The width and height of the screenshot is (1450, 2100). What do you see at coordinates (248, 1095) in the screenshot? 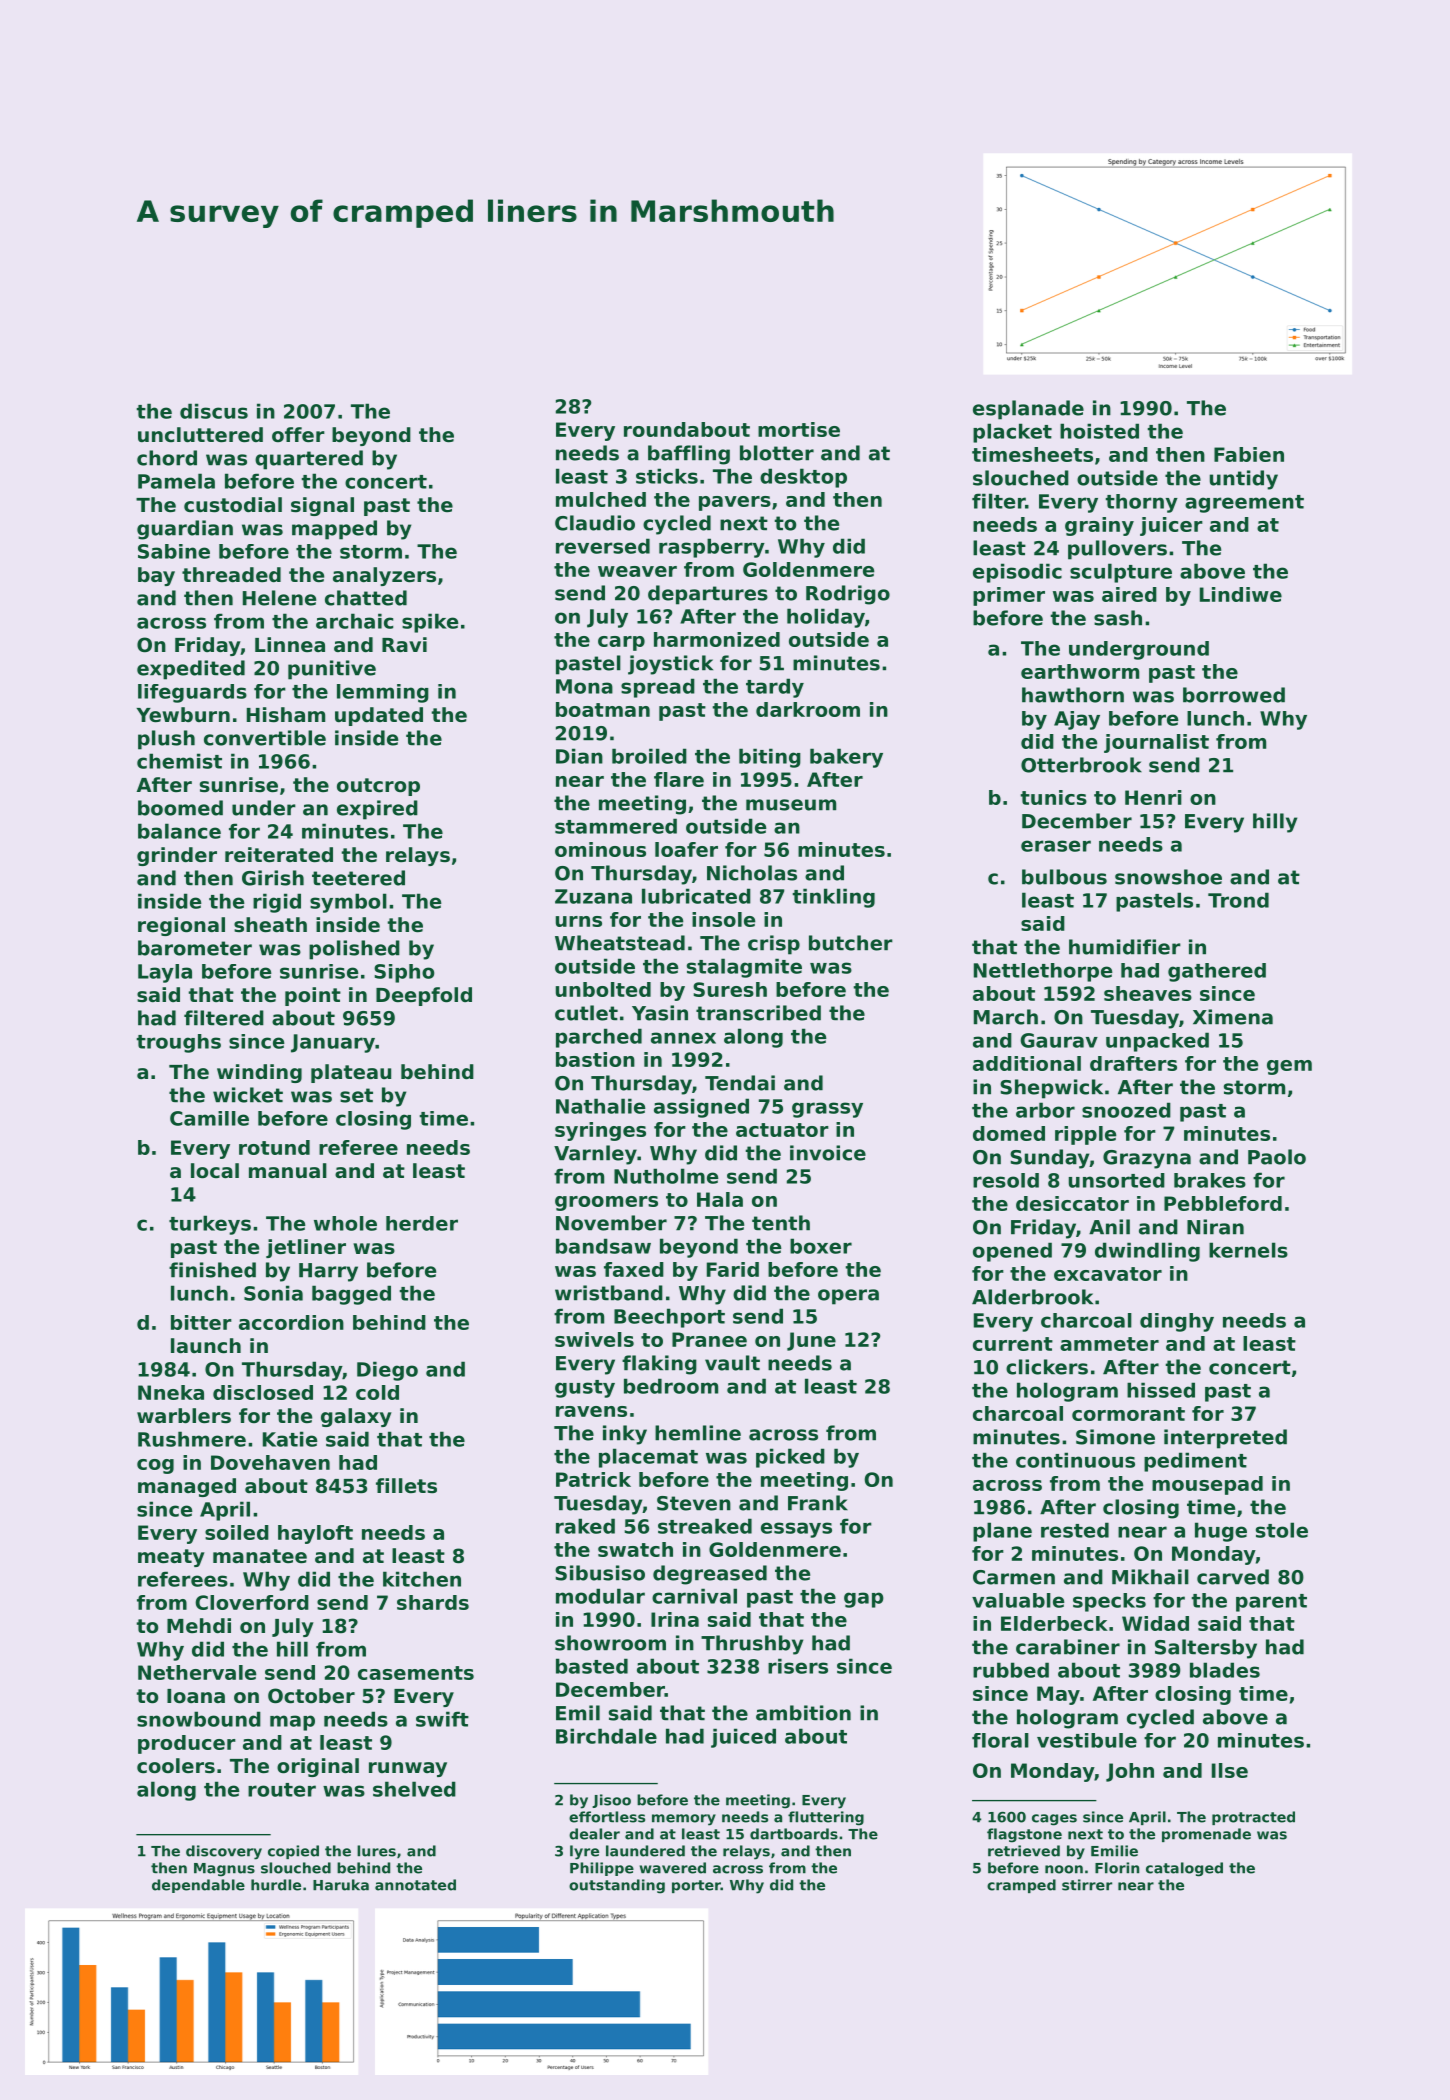
I see `wicket` at bounding box center [248, 1095].
